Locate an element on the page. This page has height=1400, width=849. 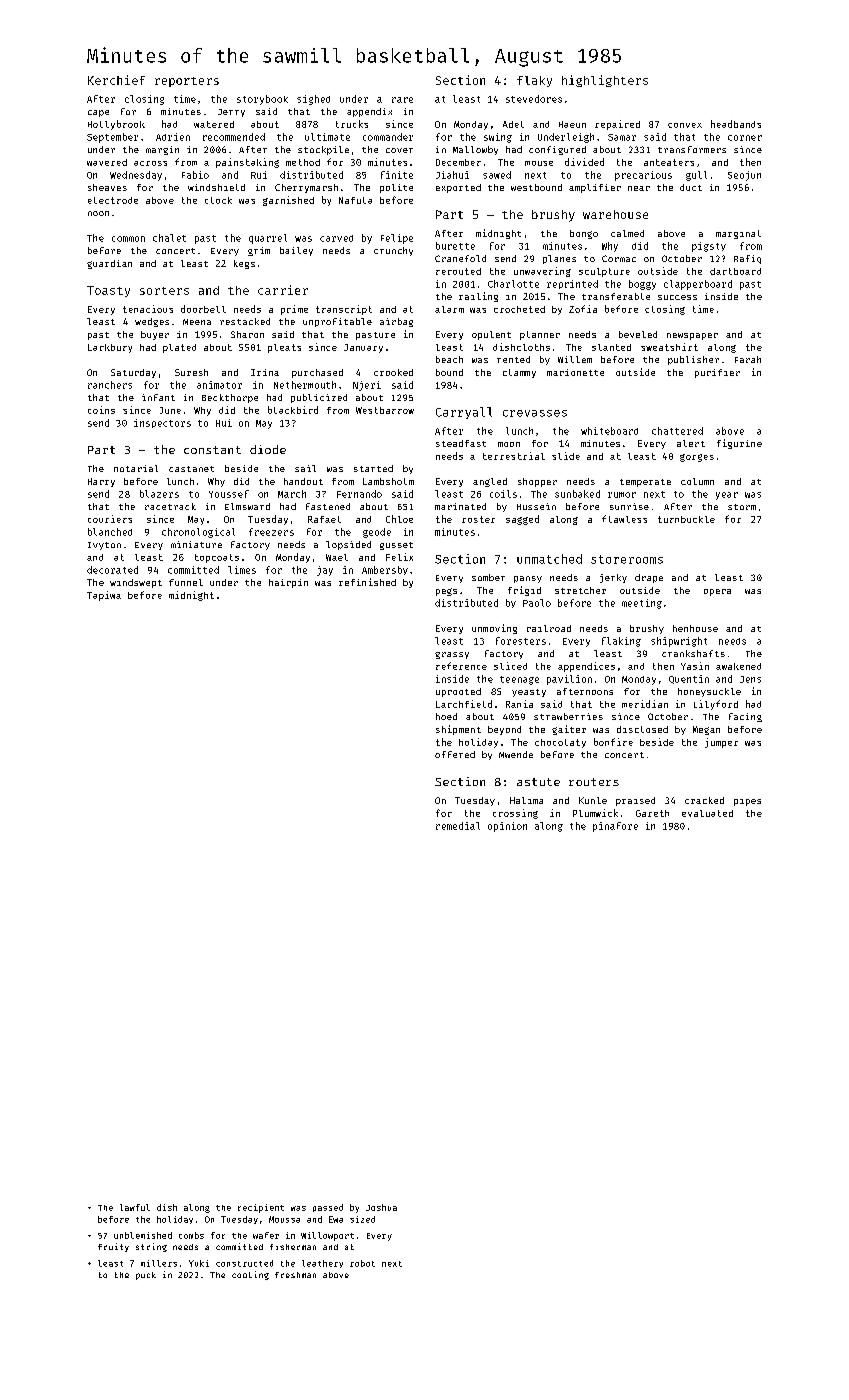
Joshua is located at coordinates (381, 1207).
